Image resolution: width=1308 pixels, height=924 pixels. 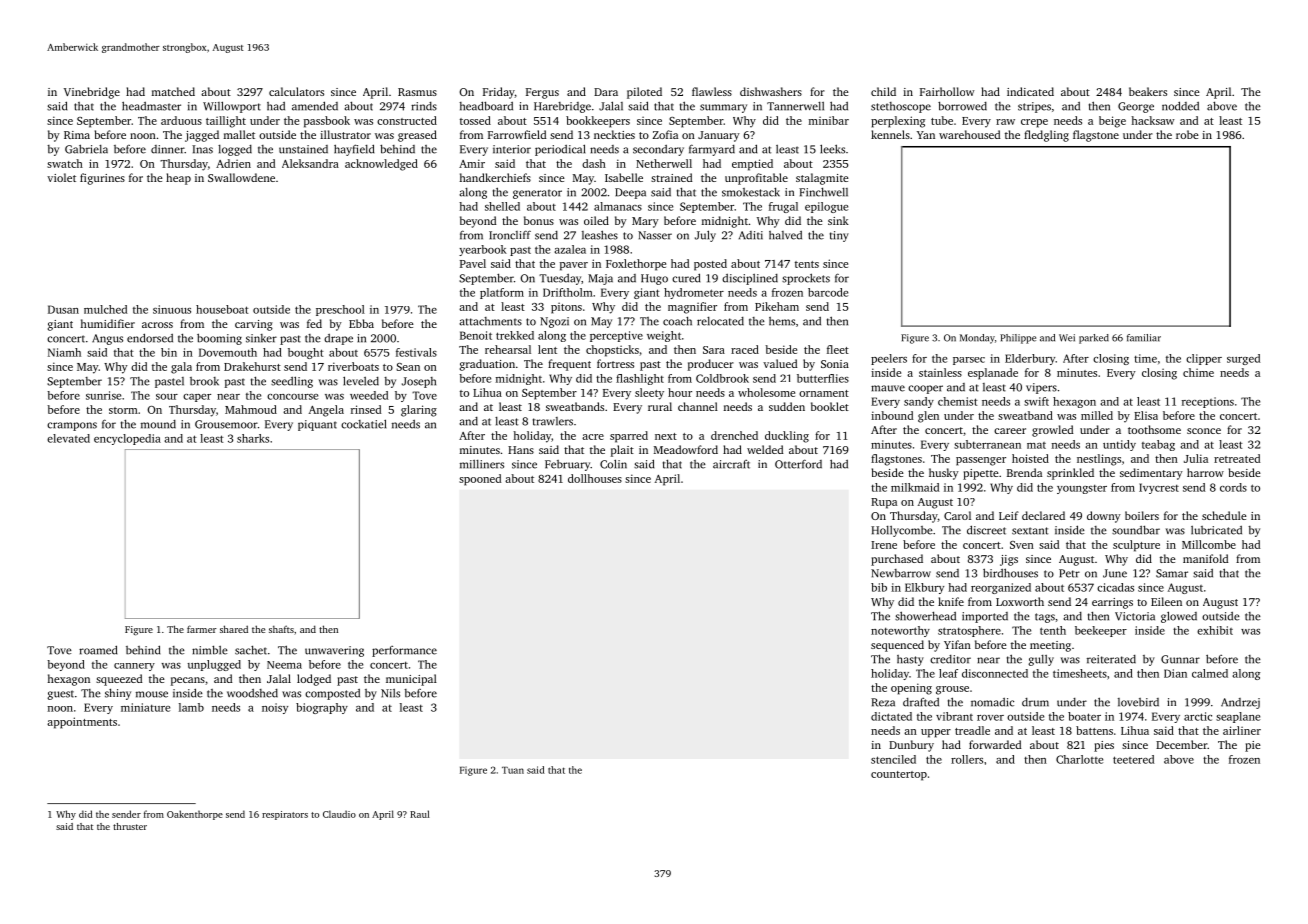 What do you see at coordinates (92, 93) in the screenshot?
I see `Vinebridge` at bounding box center [92, 93].
